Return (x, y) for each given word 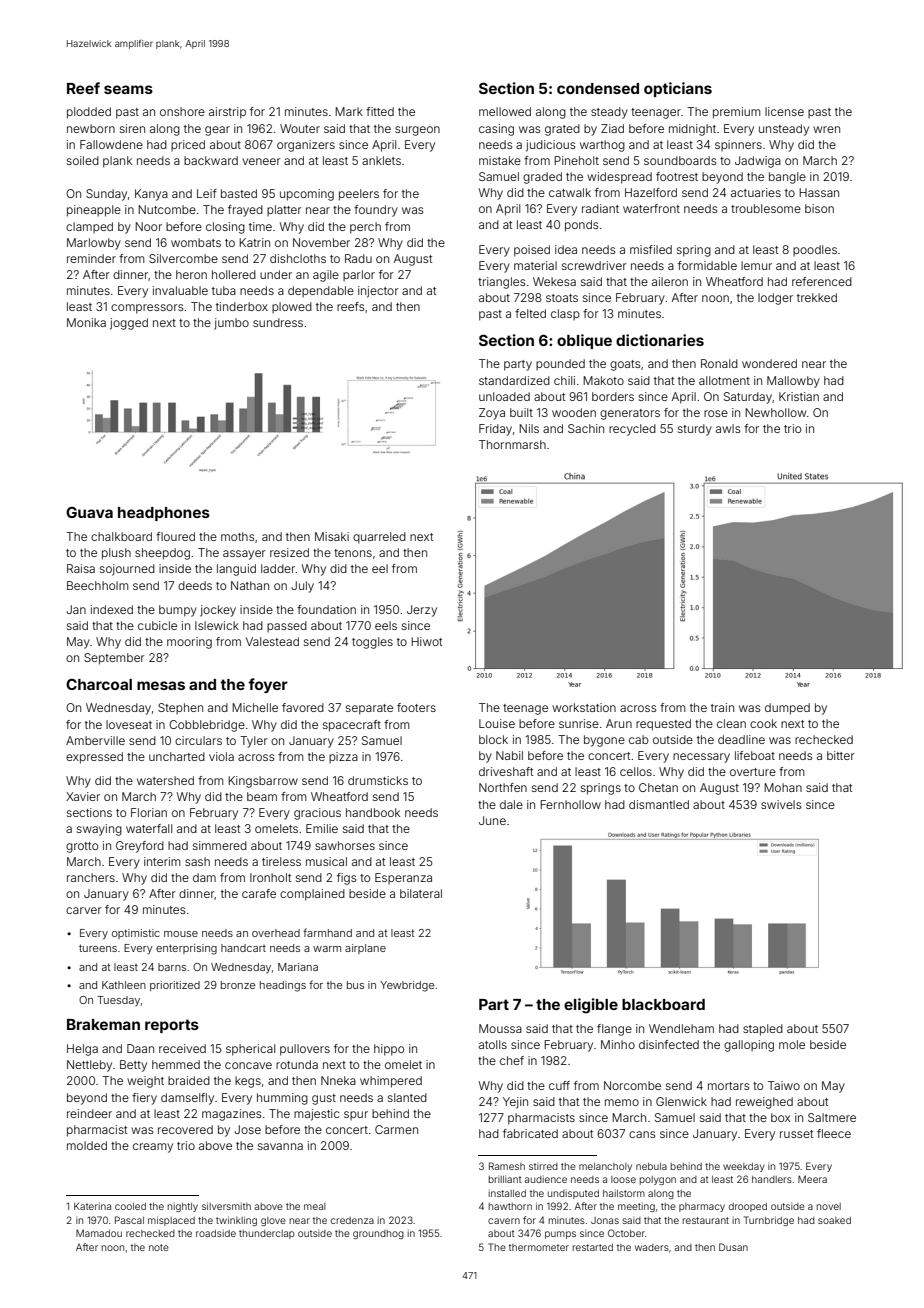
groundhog (378, 1234)
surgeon (417, 131)
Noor (148, 226)
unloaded (504, 396)
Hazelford (651, 192)
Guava (89, 512)
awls (728, 428)
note (159, 1247)
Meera (812, 1179)
